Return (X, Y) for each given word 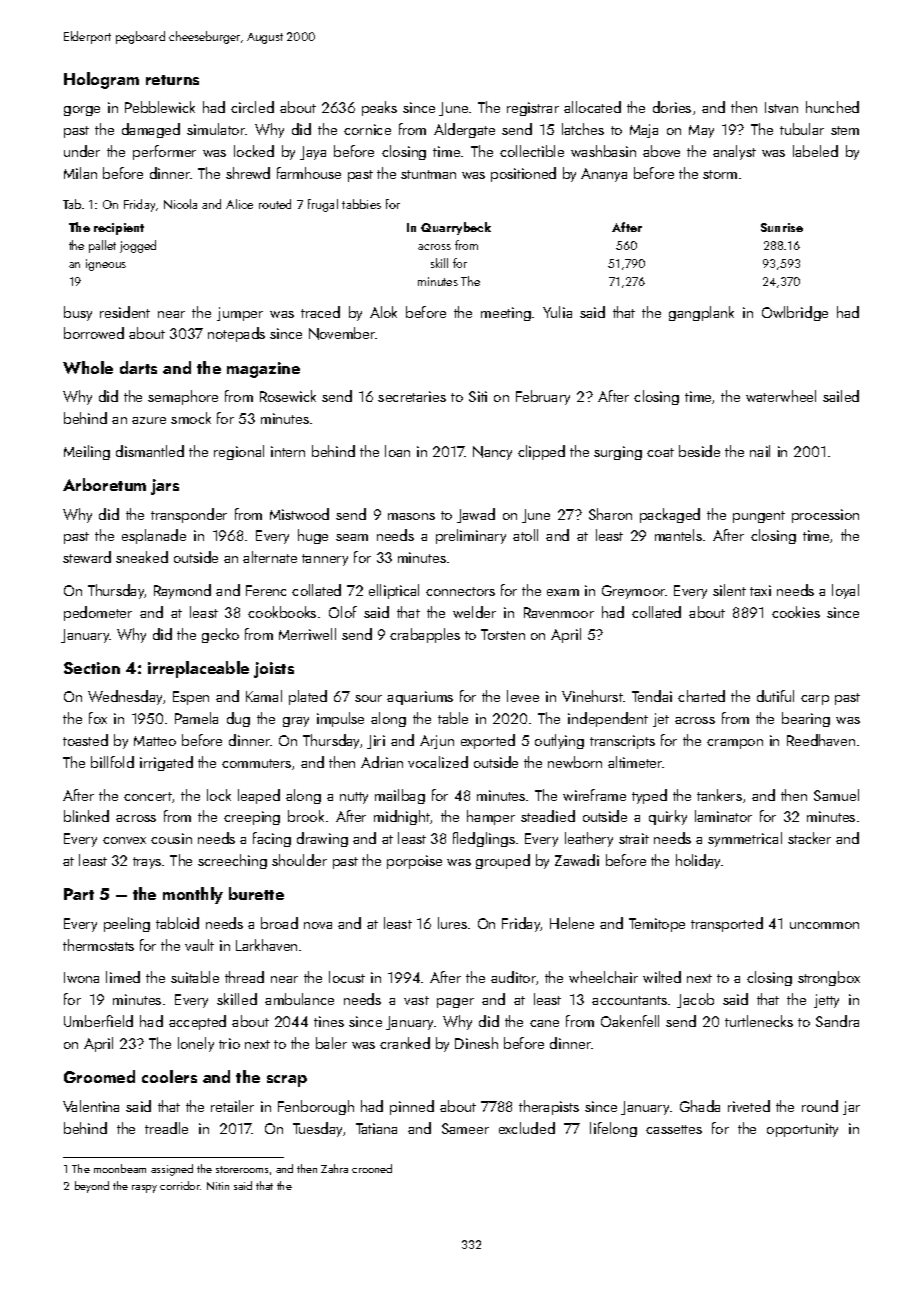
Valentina (91, 1106)
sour (368, 698)
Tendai (652, 696)
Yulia (557, 312)
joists (274, 670)
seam (352, 537)
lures (452, 923)
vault (199, 945)
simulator (216, 129)
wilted (662, 977)
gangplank (701, 313)
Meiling (87, 452)
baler (331, 1043)
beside (699, 451)
